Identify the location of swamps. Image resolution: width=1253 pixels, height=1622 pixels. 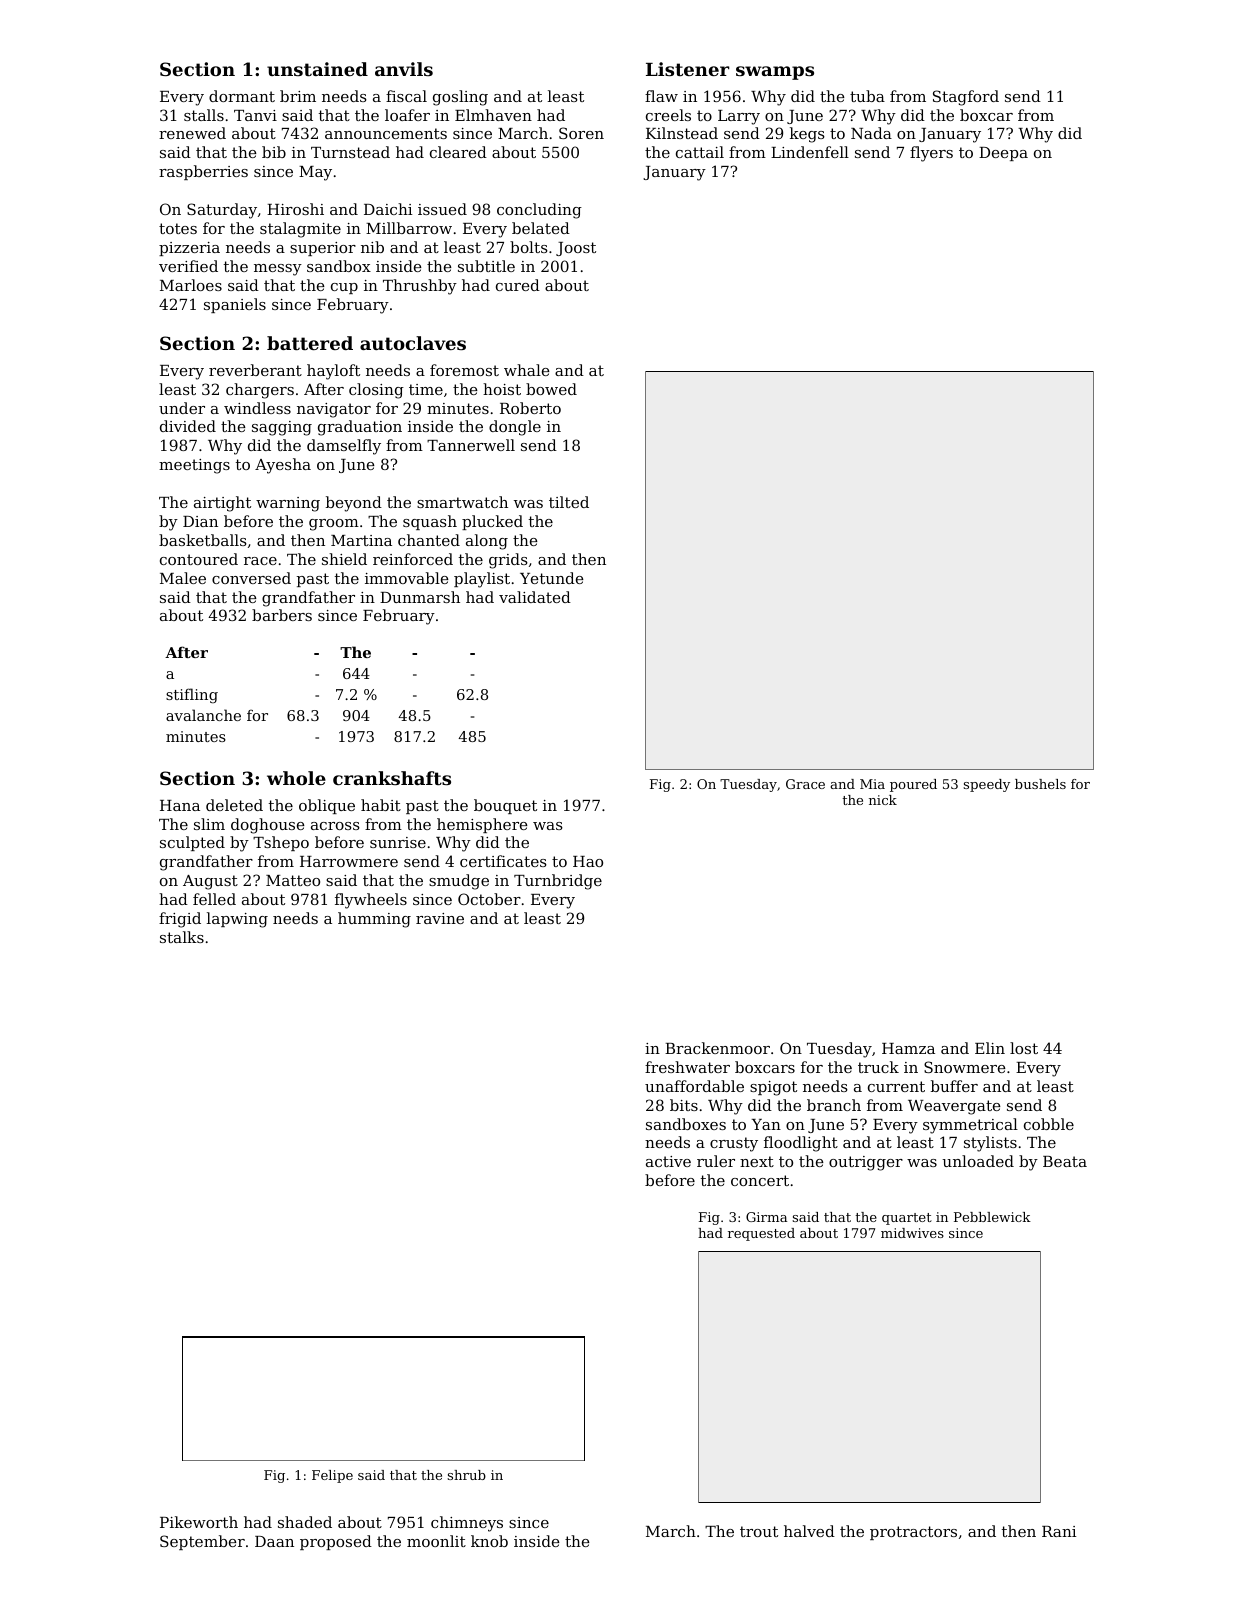
(775, 73).
